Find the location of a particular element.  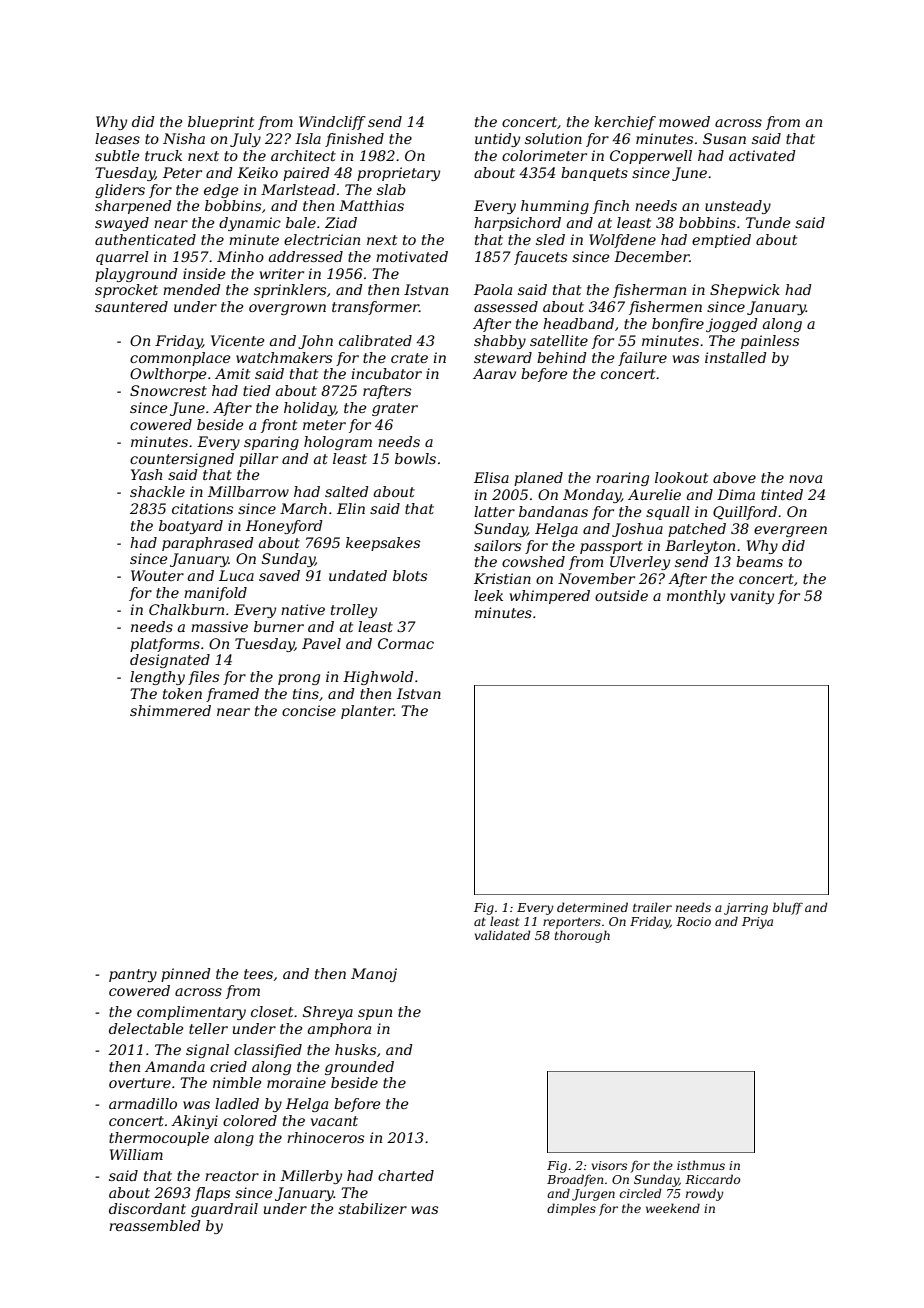

overture is located at coordinates (140, 1083).
